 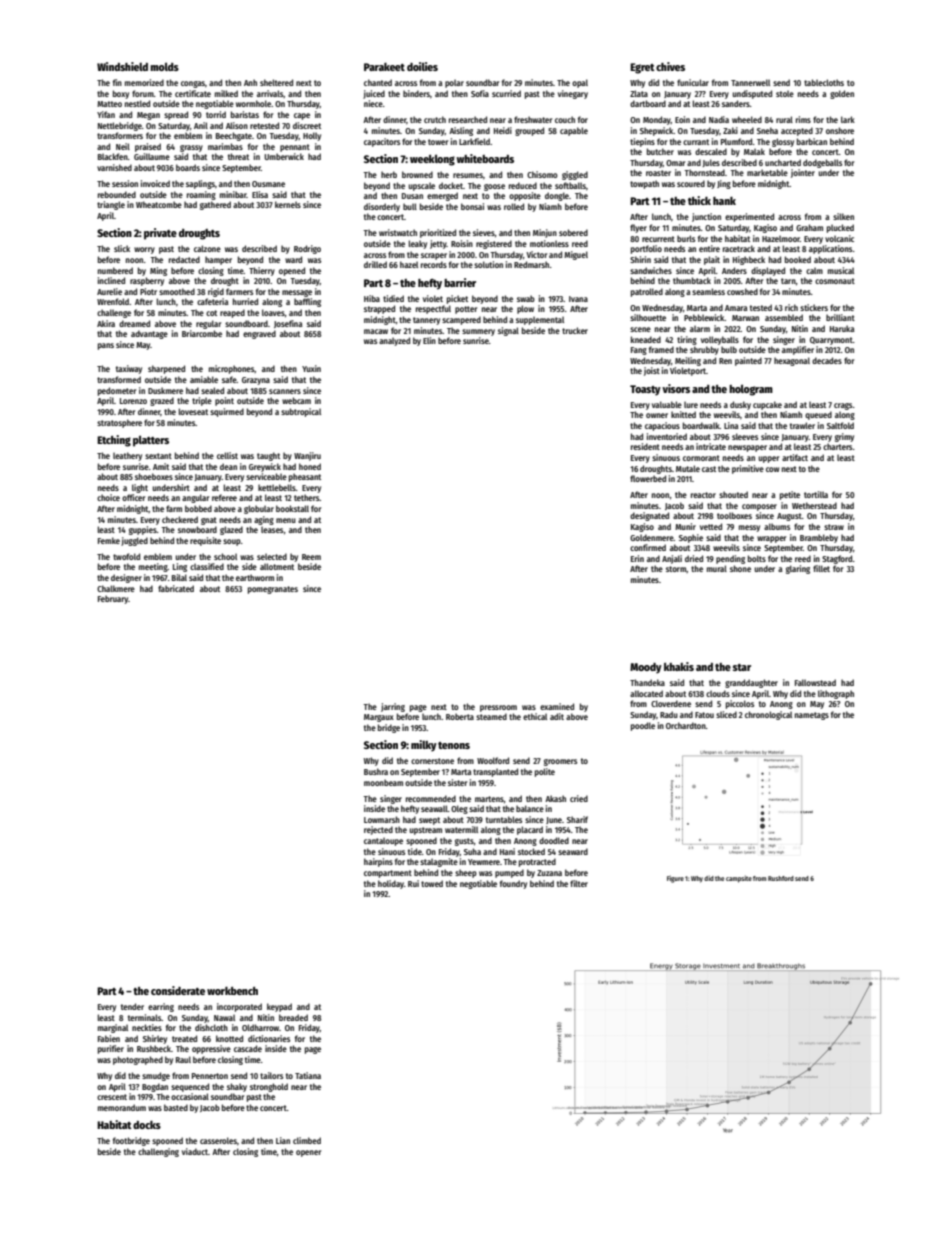 I want to click on Figure, so click(x=675, y=879).
